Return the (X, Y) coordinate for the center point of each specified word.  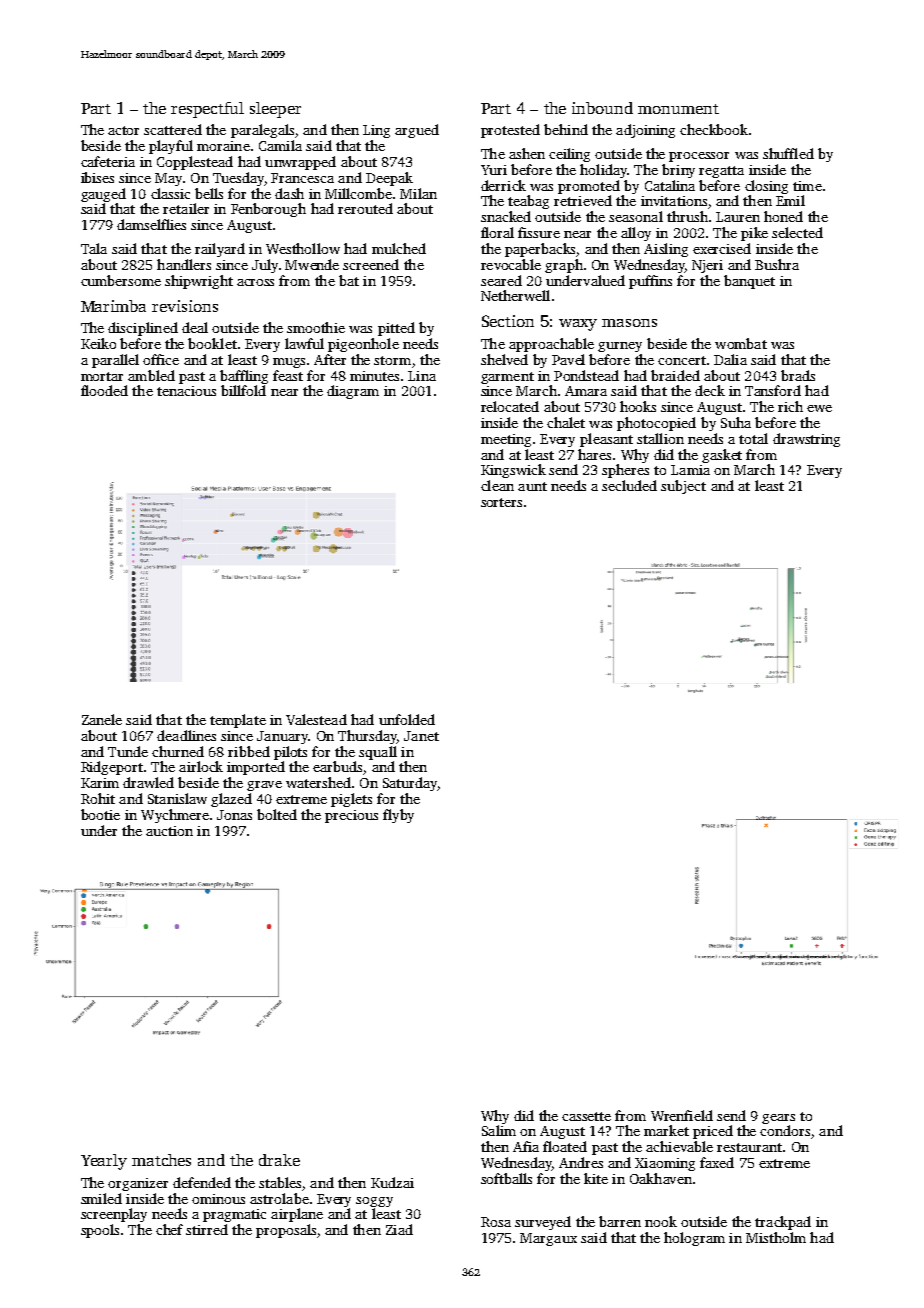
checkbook (714, 129)
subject (683, 487)
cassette (586, 1116)
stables (280, 1182)
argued (417, 131)
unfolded (407, 719)
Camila (280, 145)
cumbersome (121, 280)
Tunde (128, 751)
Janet (421, 736)
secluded (629, 485)
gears (778, 1119)
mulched (399, 248)
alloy (636, 234)
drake (279, 1160)
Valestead (316, 719)
